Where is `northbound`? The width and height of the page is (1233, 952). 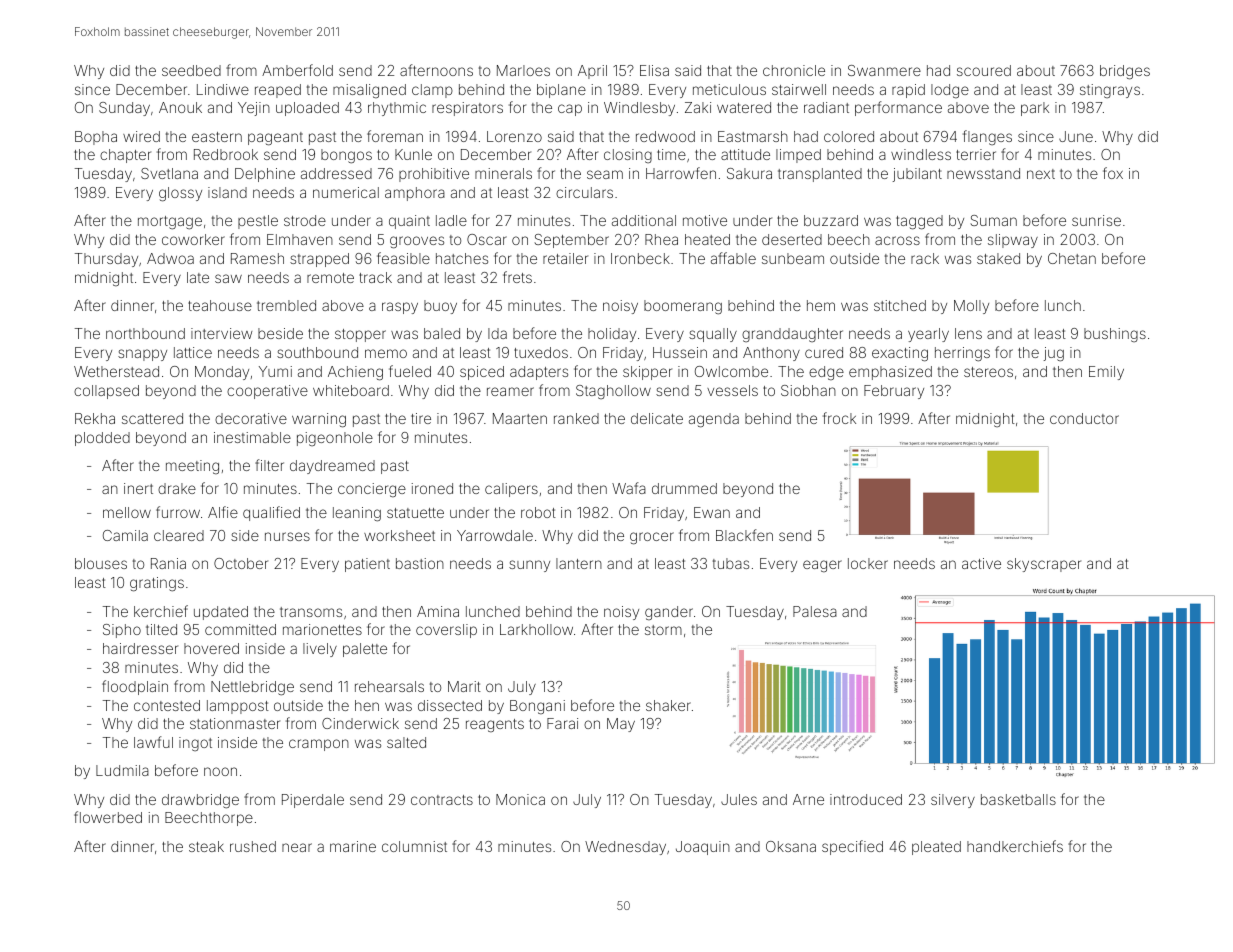
northbound is located at coordinates (145, 333).
